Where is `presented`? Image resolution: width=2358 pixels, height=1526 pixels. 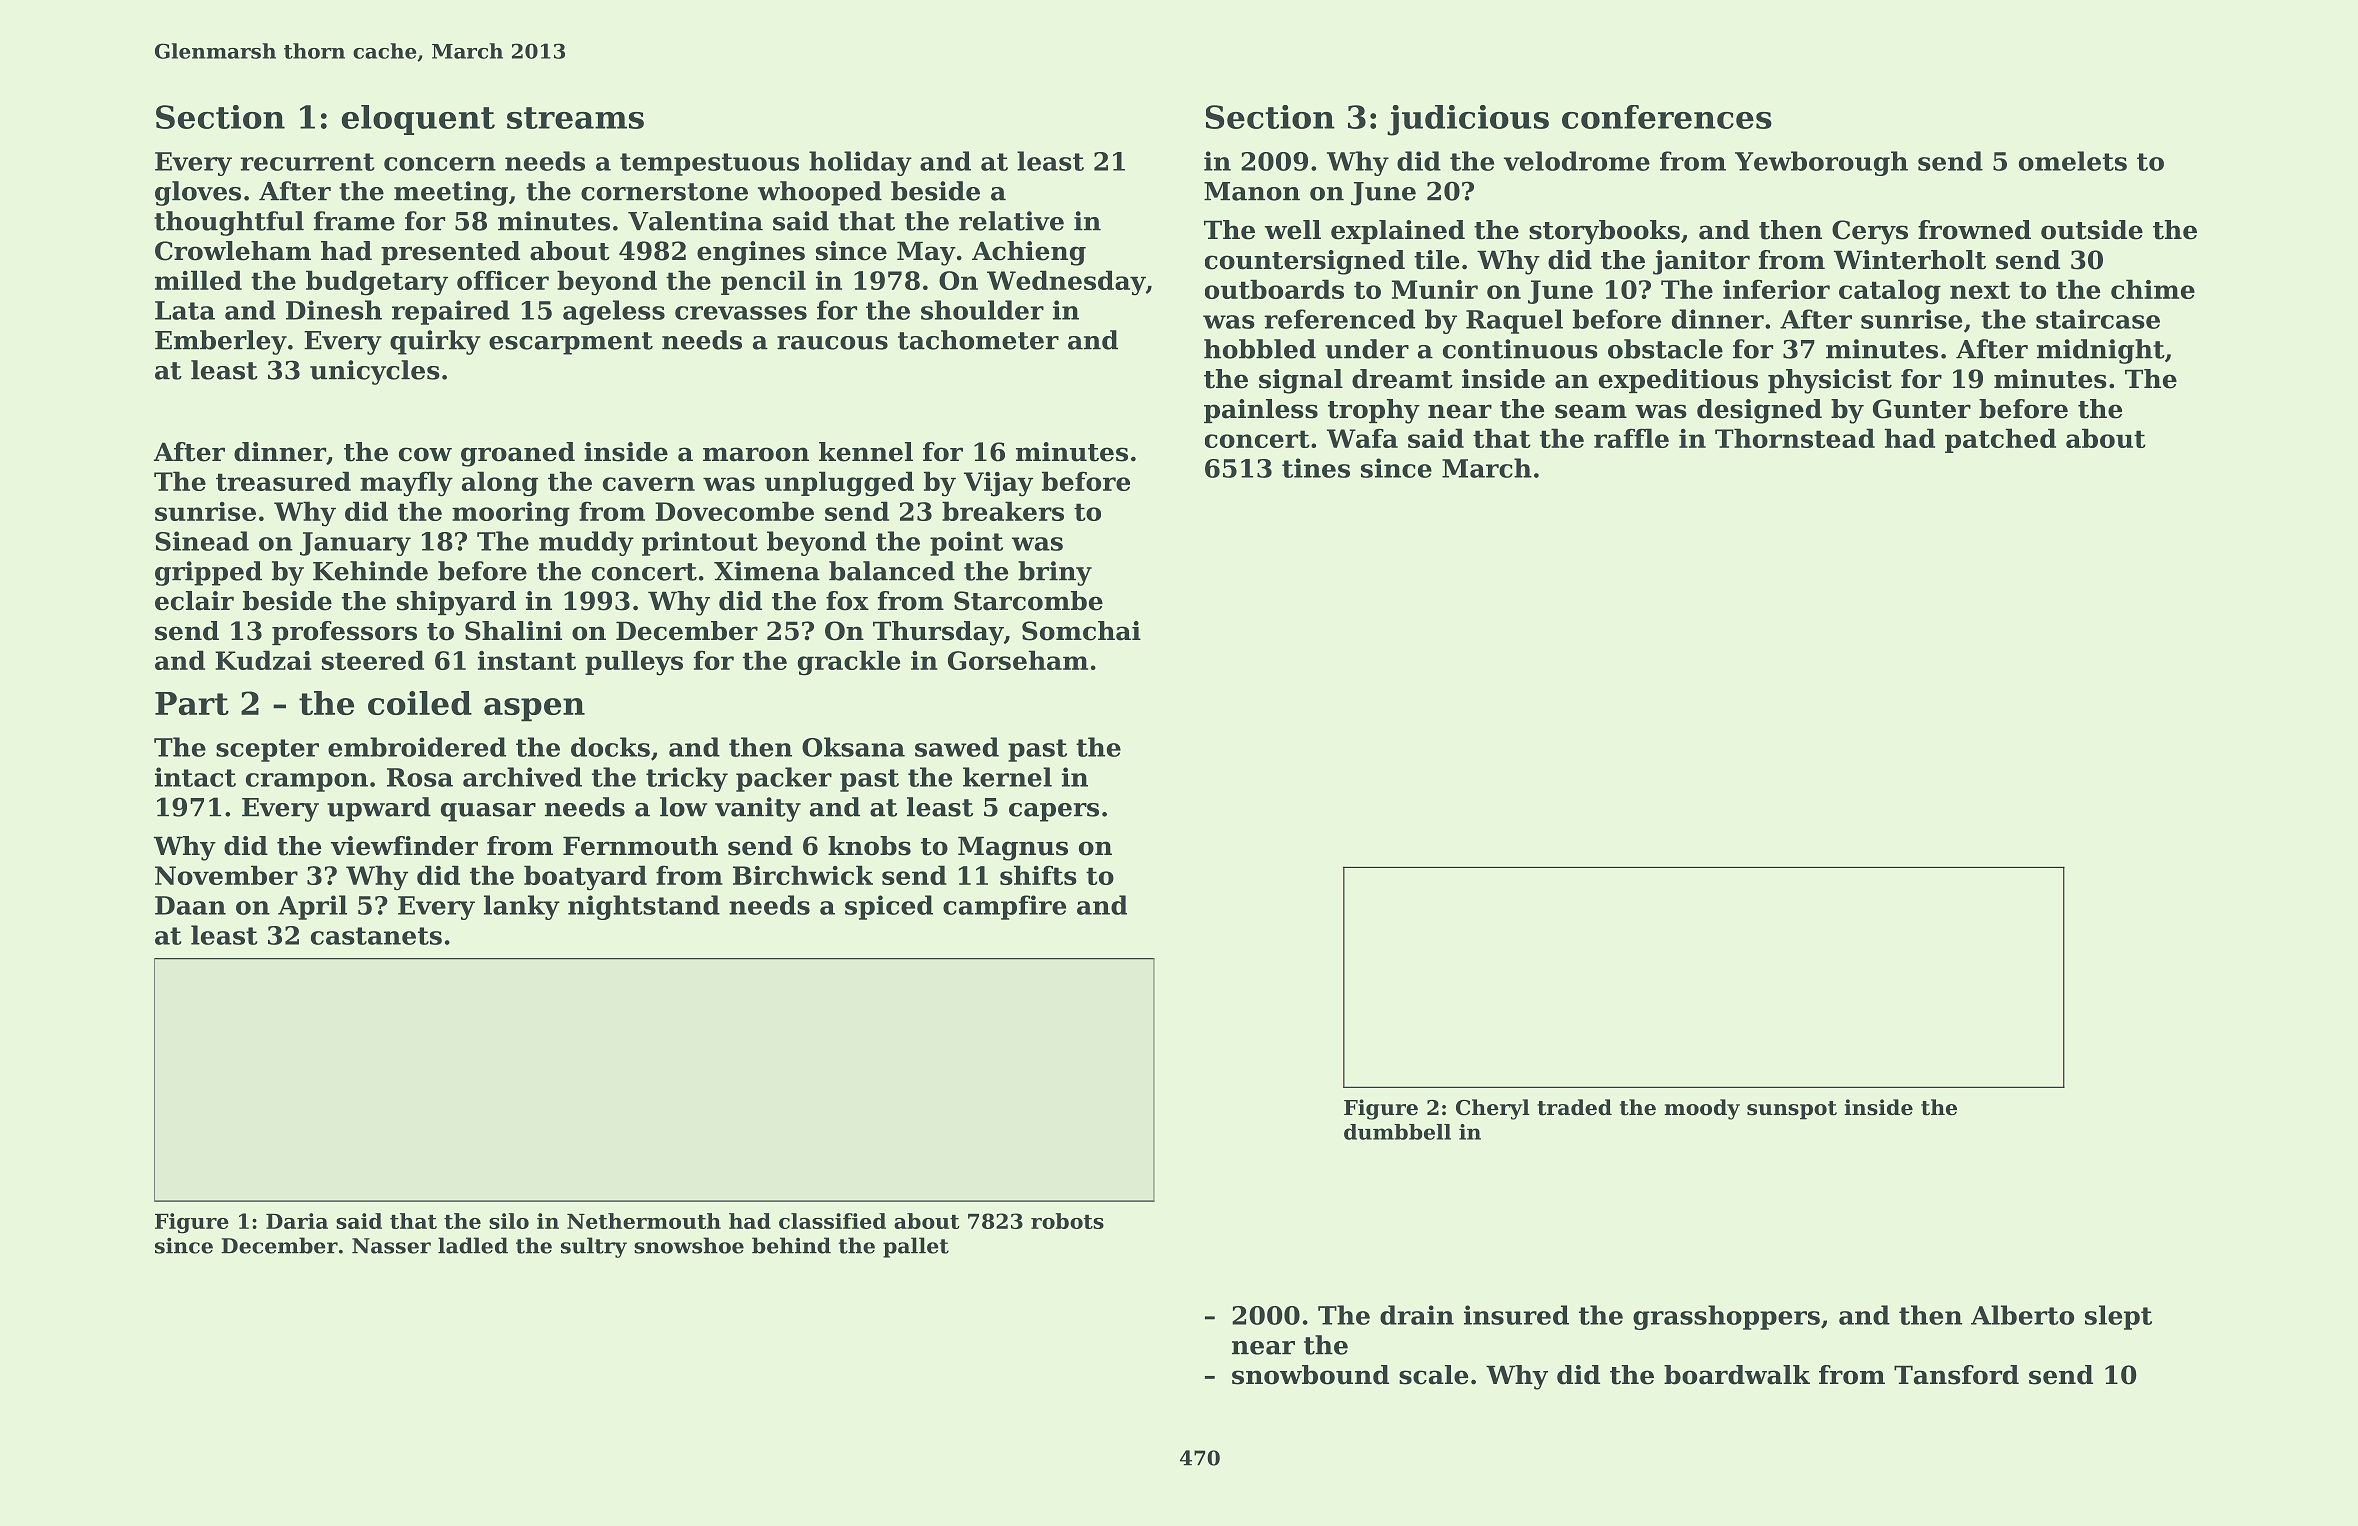 presented is located at coordinates (450, 253).
